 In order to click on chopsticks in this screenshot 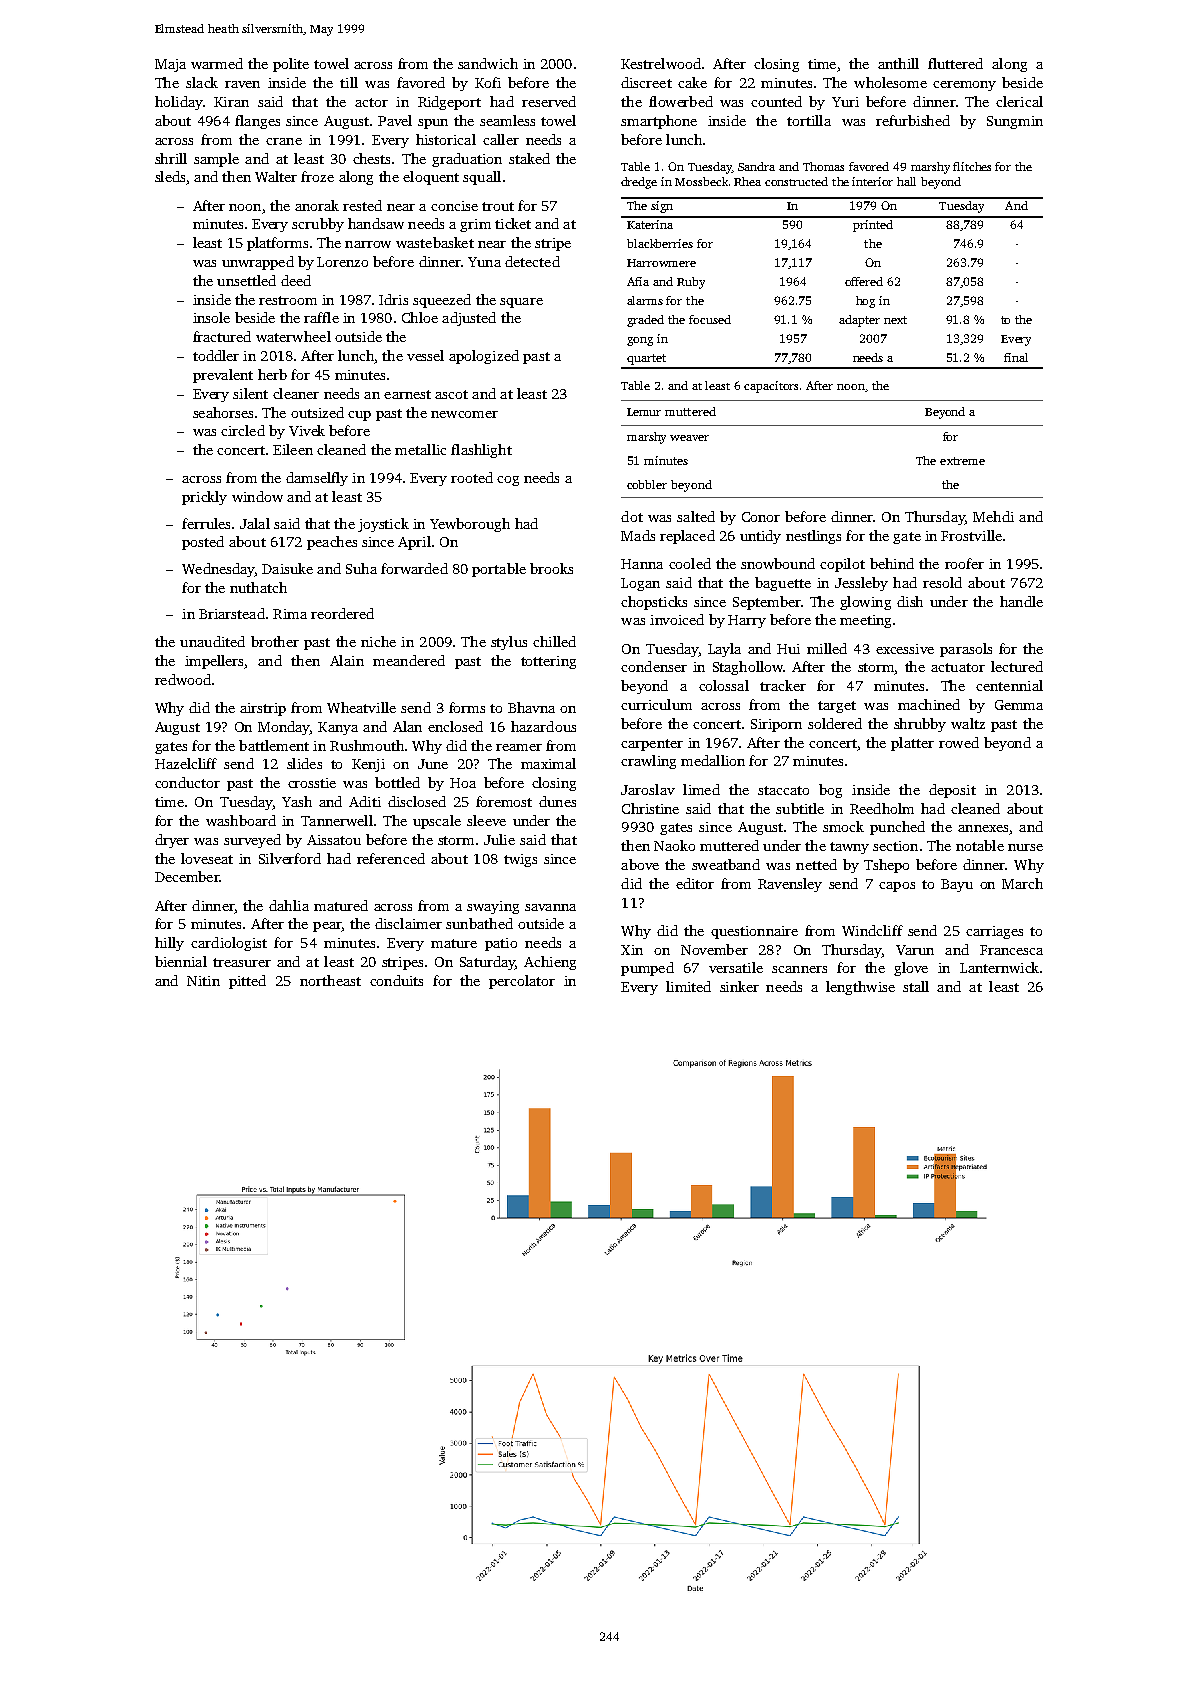, I will do `click(654, 603)`.
